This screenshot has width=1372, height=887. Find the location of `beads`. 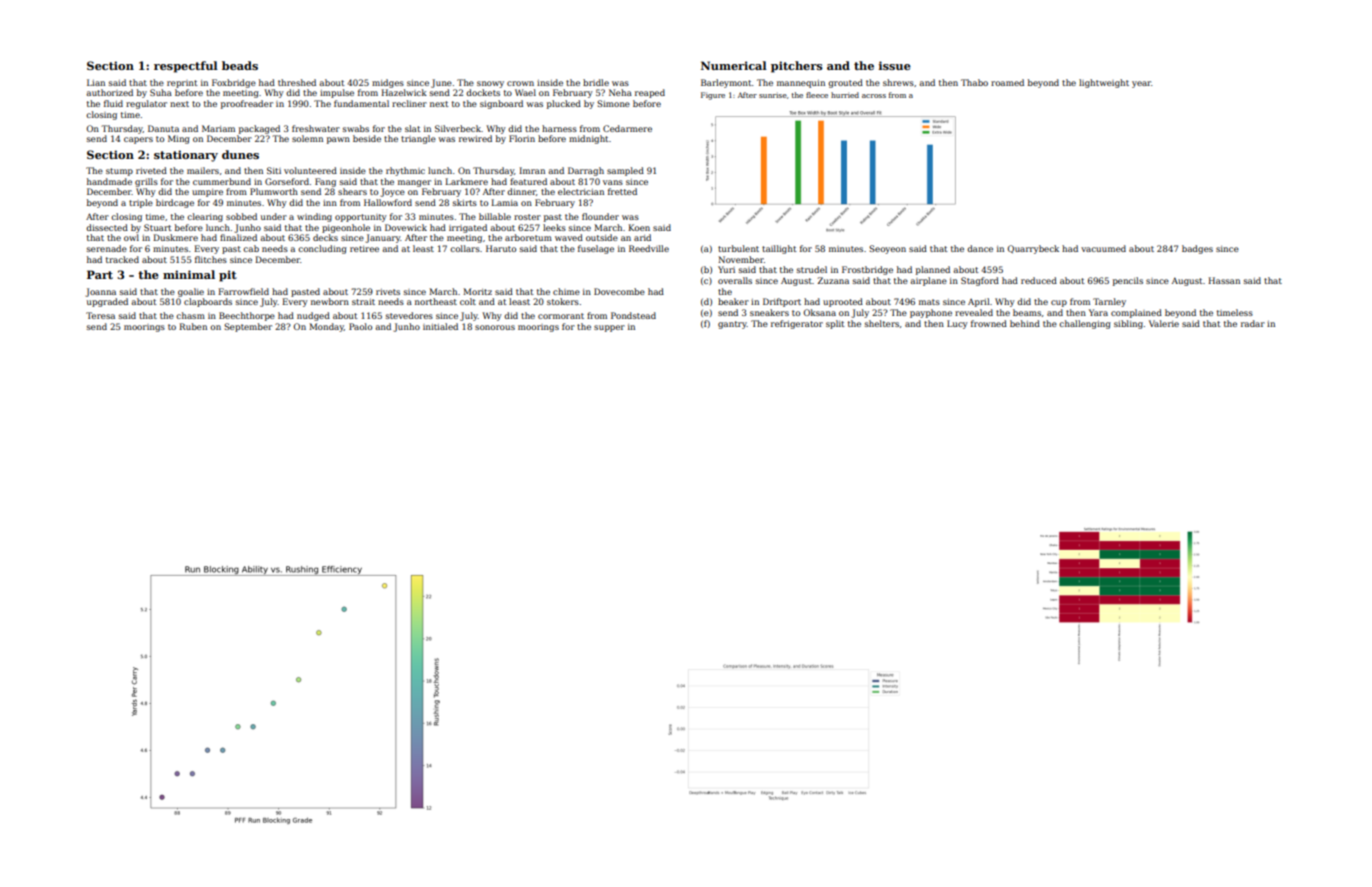

beads is located at coordinates (240, 65).
